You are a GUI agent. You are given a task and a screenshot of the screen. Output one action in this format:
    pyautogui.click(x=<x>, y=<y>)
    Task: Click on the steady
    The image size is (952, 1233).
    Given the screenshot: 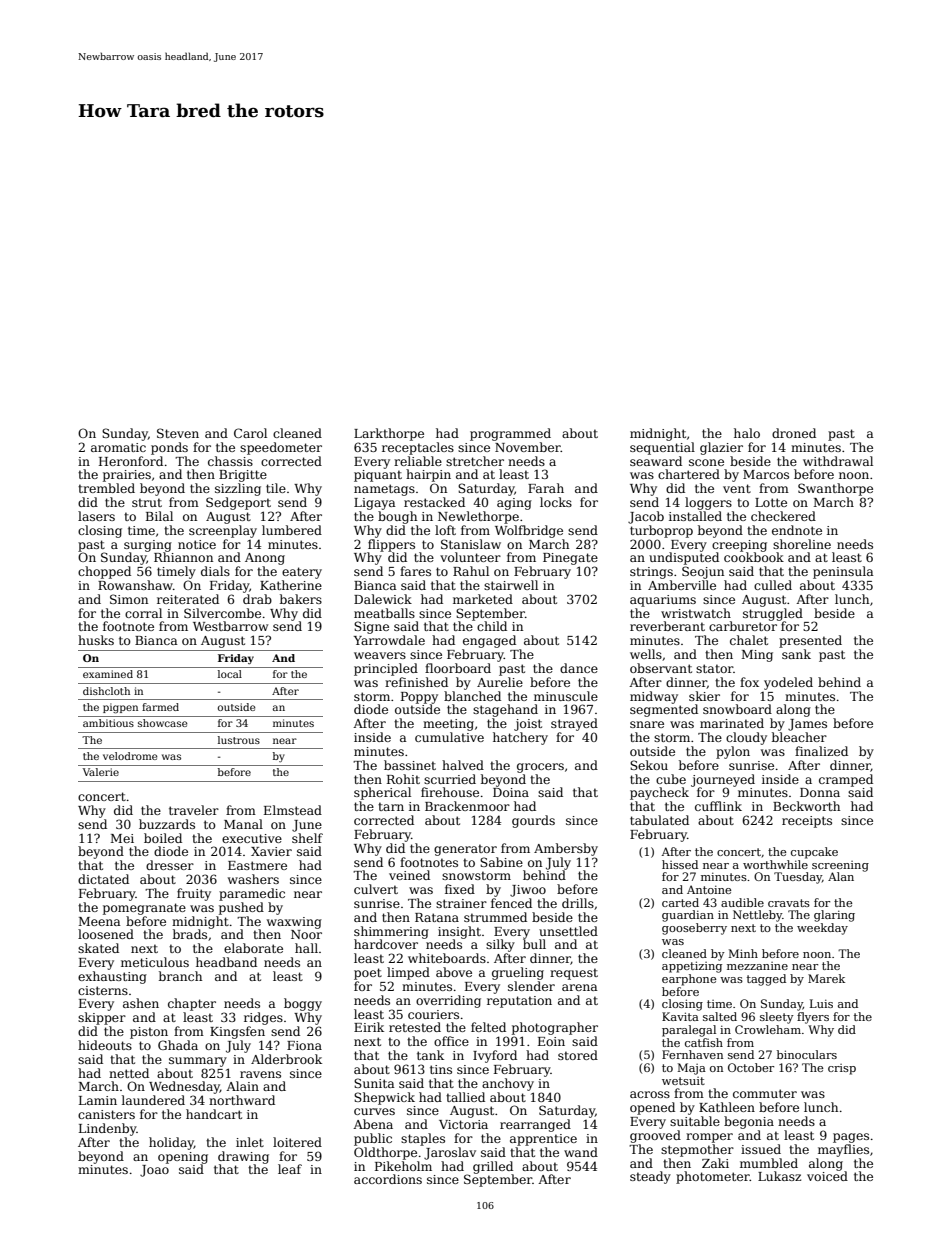 What is the action you would take?
    pyautogui.click(x=650, y=1177)
